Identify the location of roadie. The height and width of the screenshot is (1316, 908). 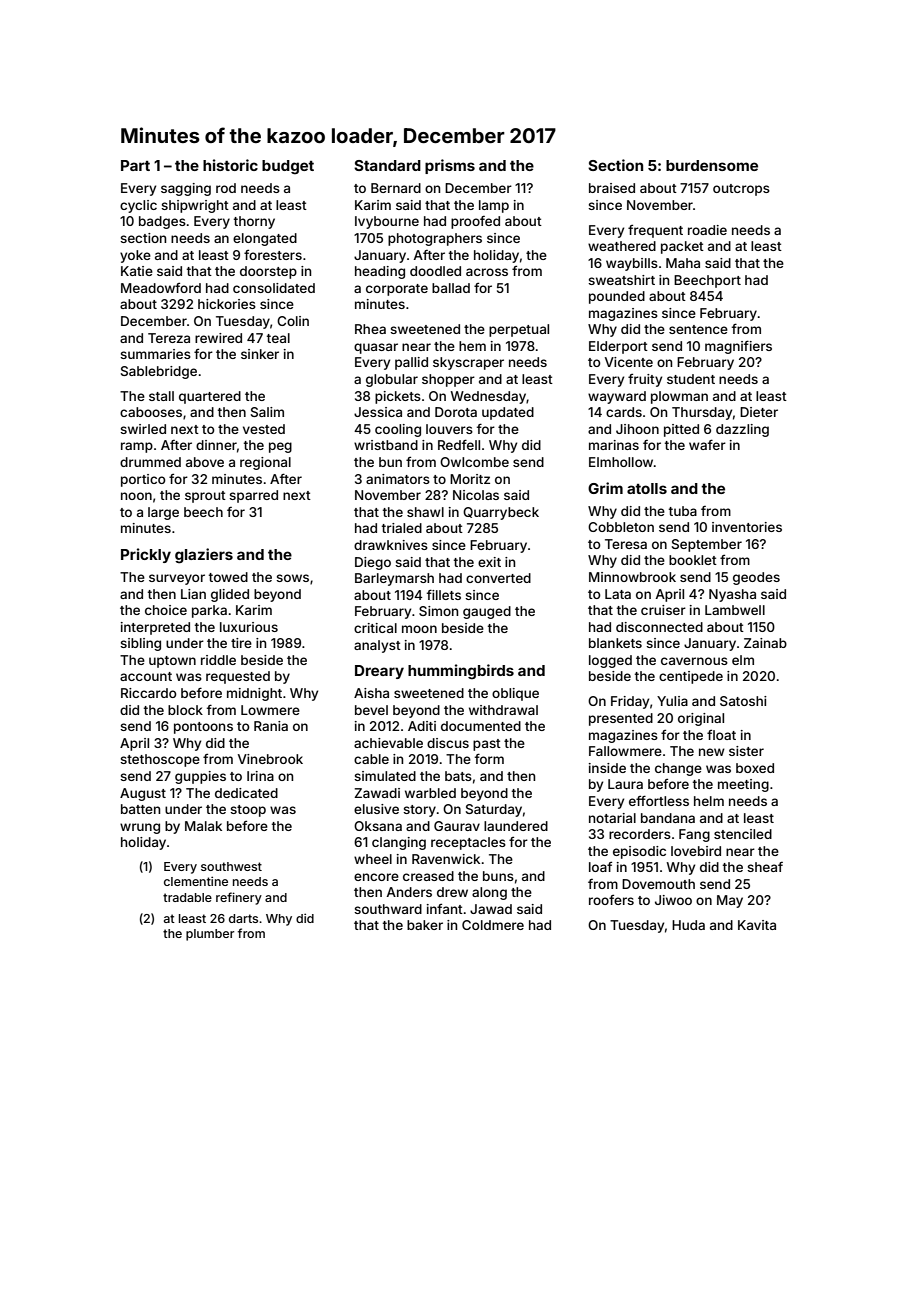
(707, 230).
